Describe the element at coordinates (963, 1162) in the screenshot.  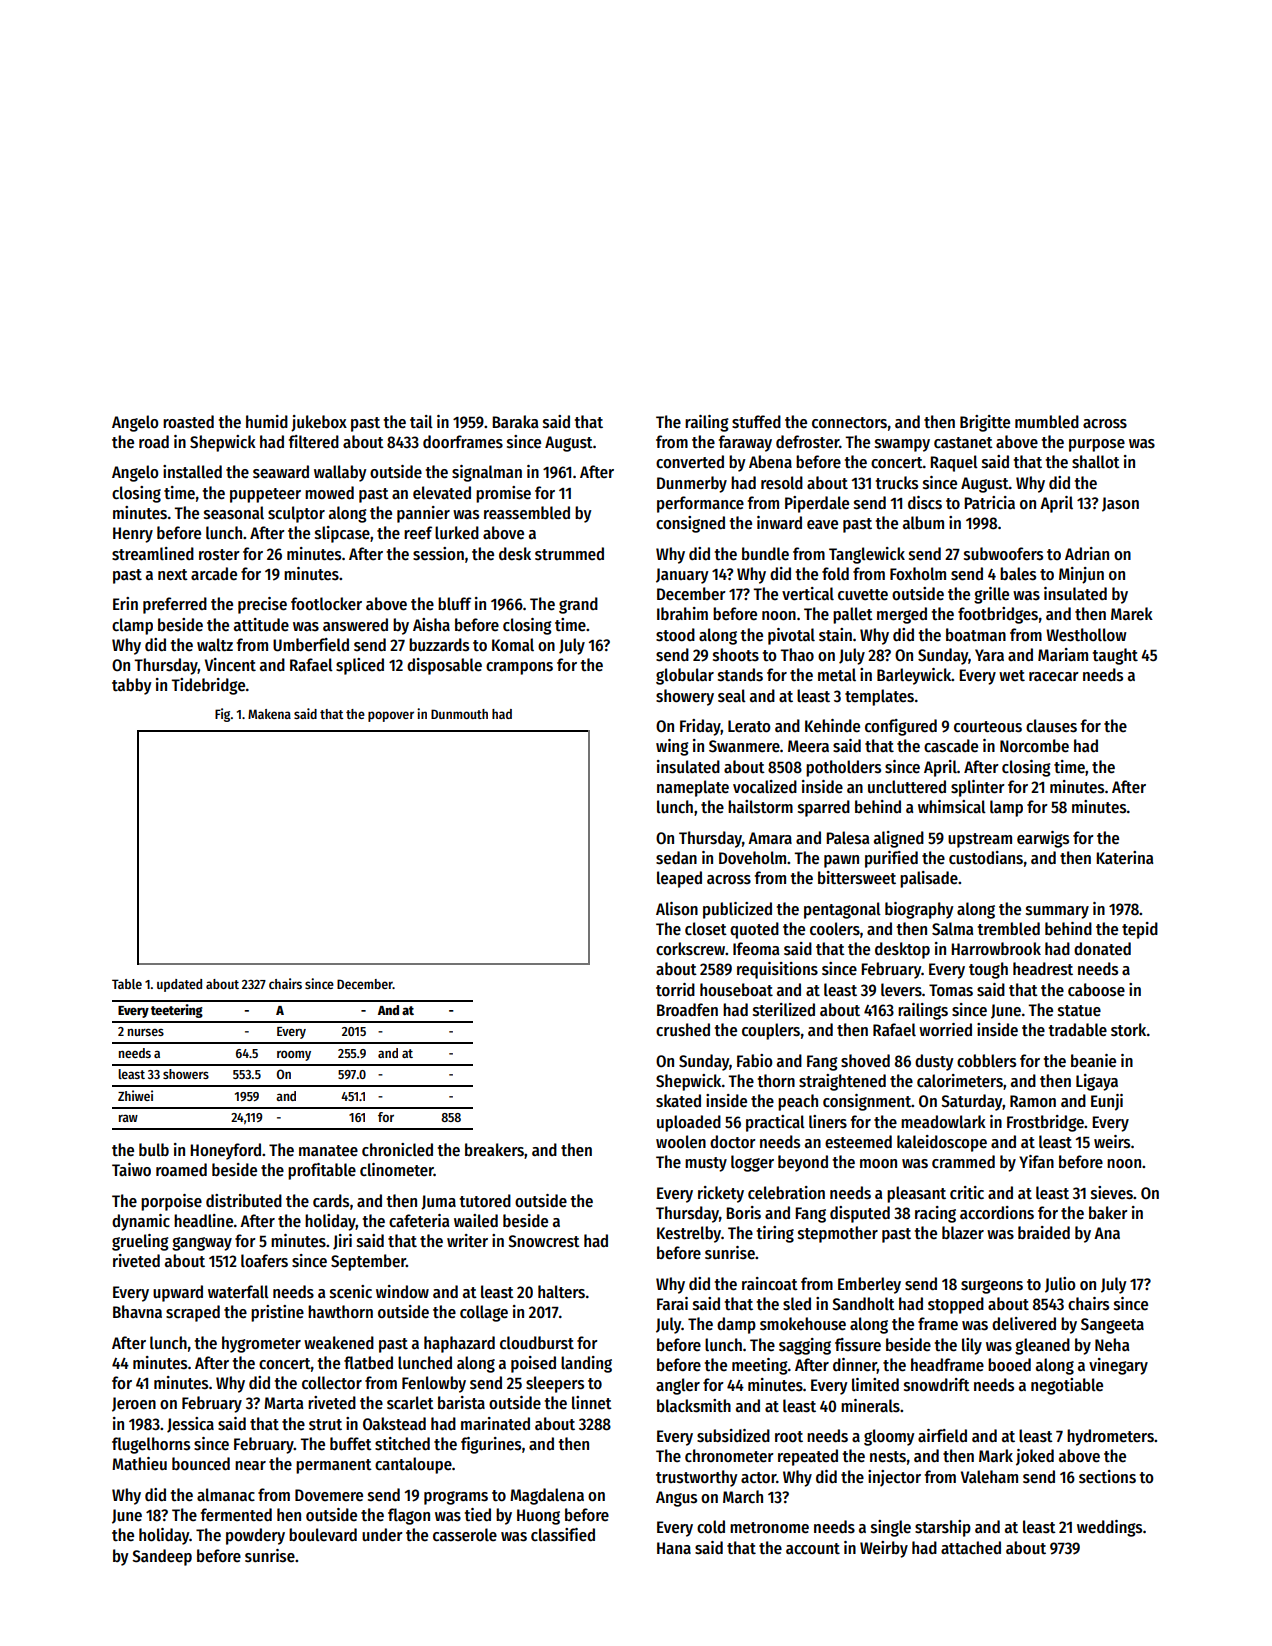
I see `crammed` at that location.
